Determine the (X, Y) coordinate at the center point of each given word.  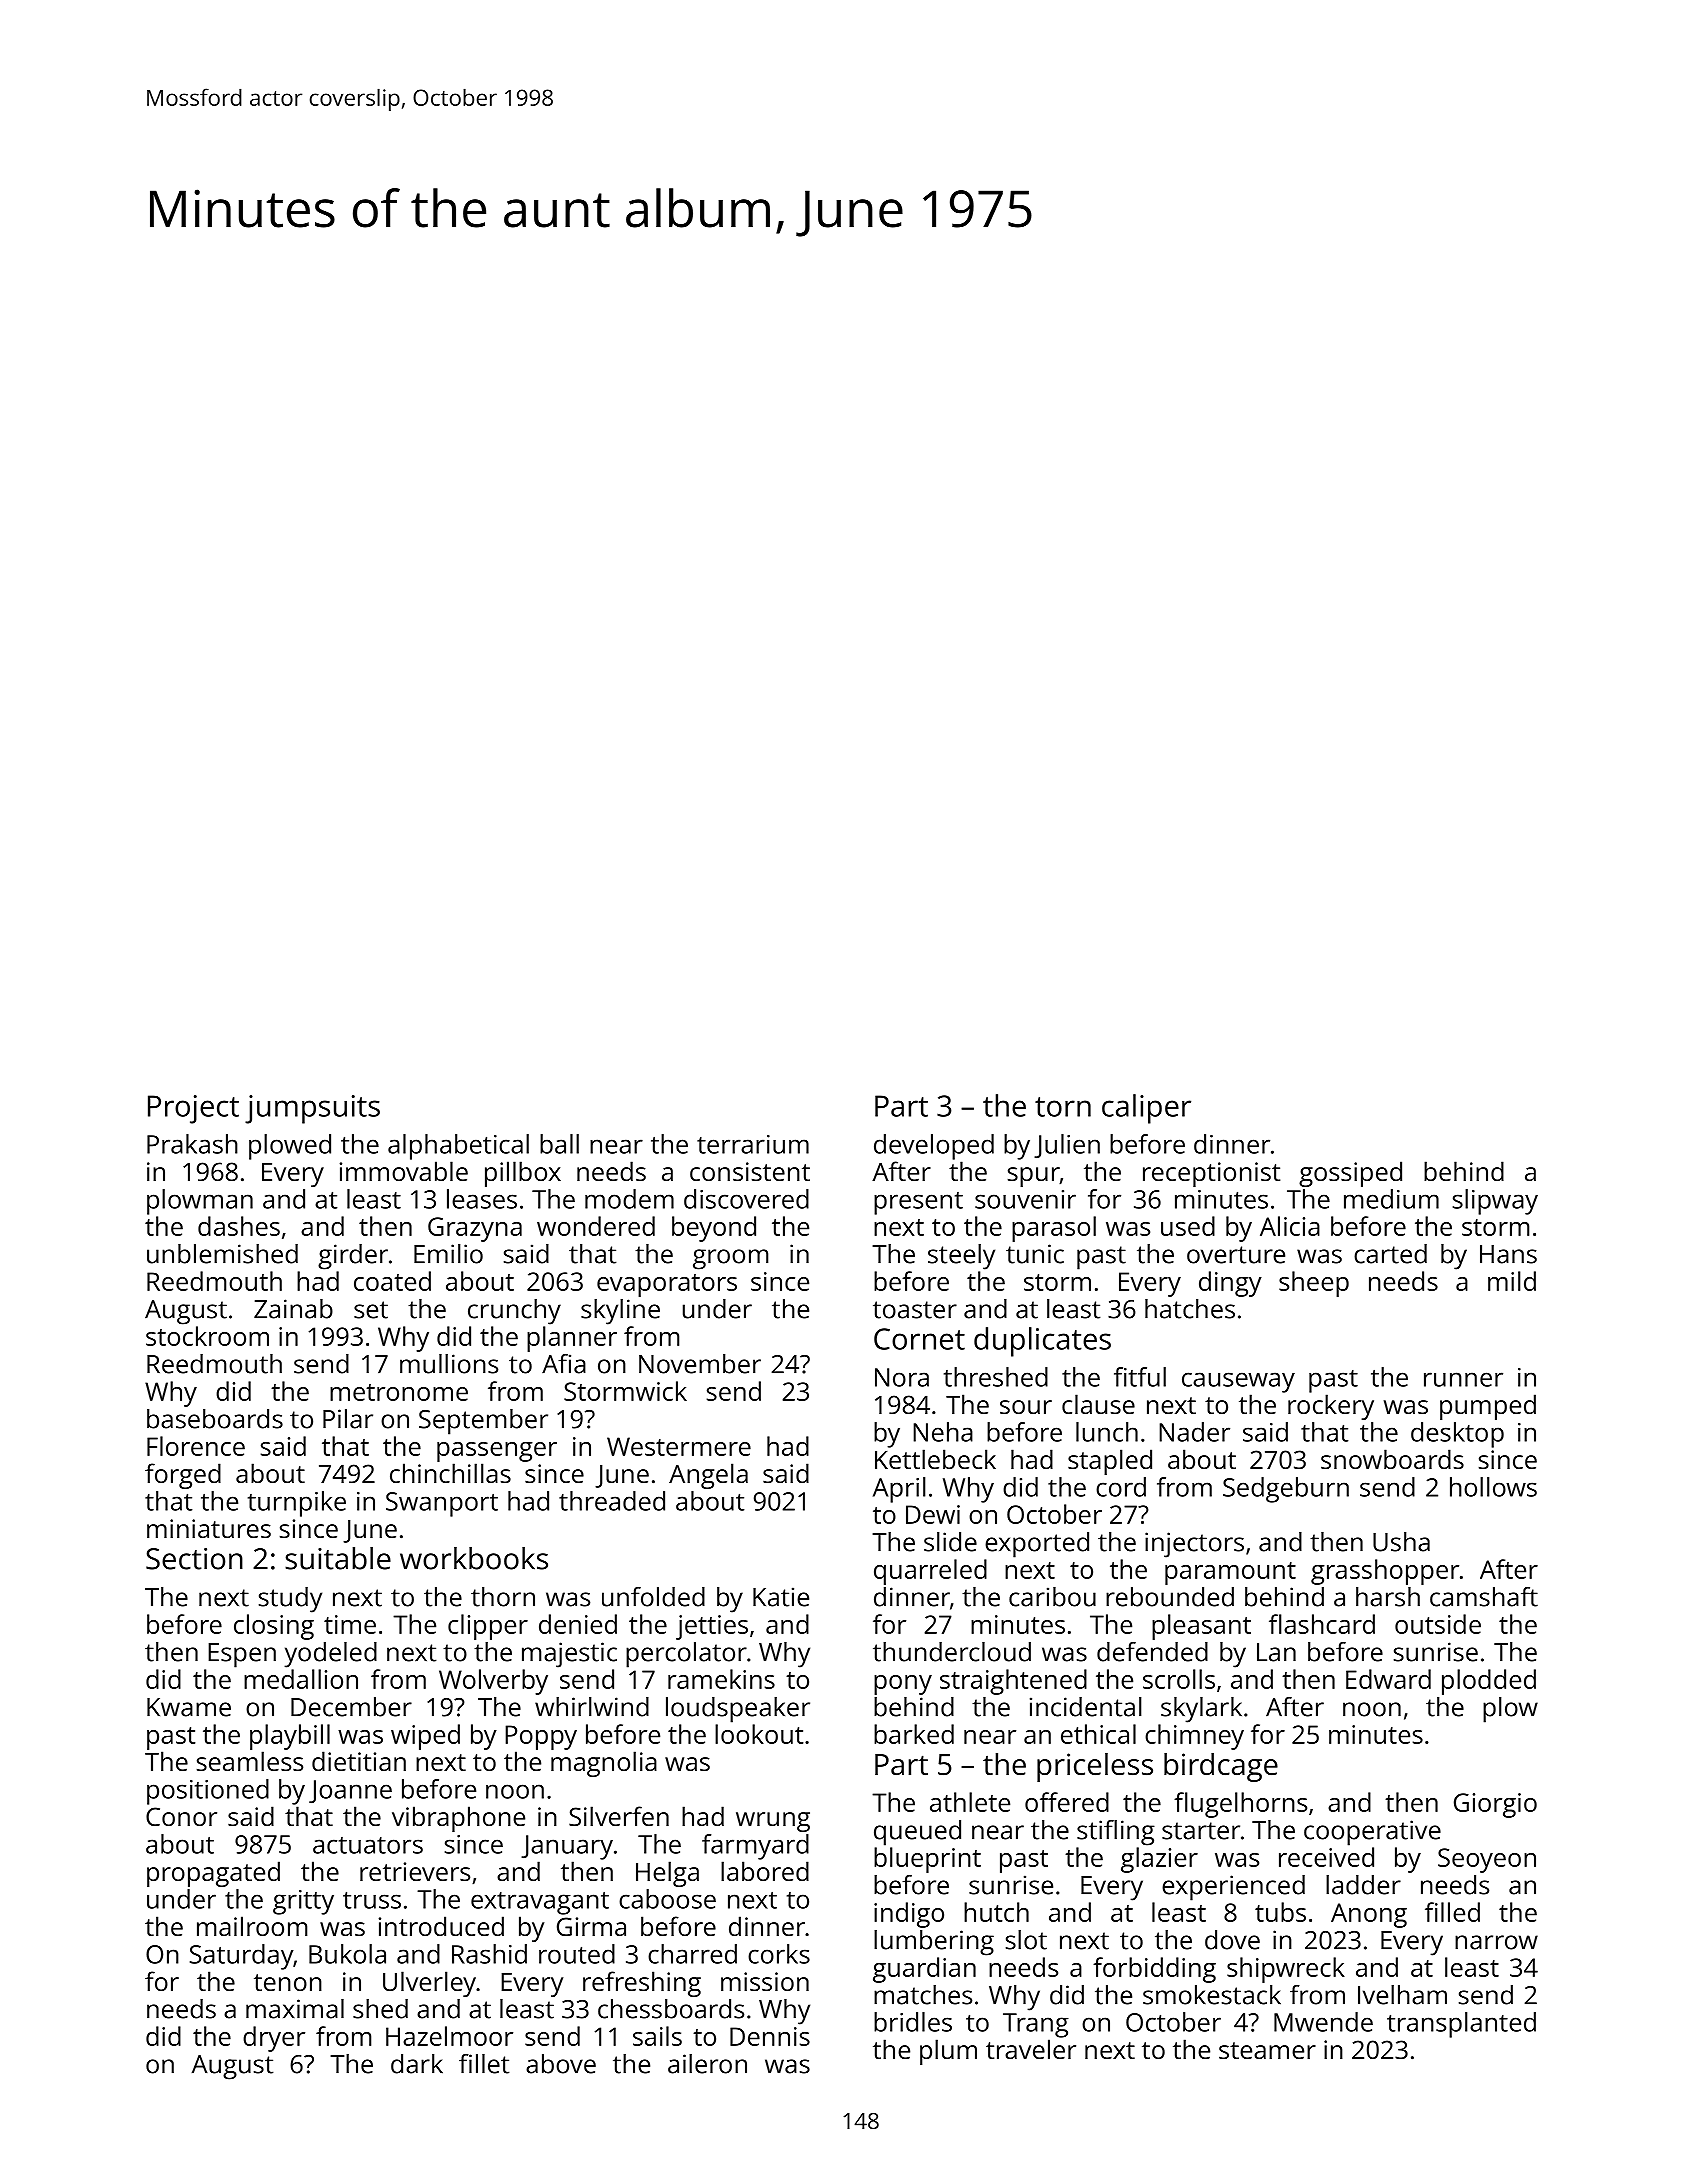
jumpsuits (312, 1109)
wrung (773, 1822)
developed (934, 1147)
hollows (1493, 1487)
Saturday (241, 1957)
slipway (1495, 1202)
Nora (902, 1377)
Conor (181, 1816)
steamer (1267, 2050)
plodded (1489, 1682)
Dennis (770, 2036)
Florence (196, 1446)
